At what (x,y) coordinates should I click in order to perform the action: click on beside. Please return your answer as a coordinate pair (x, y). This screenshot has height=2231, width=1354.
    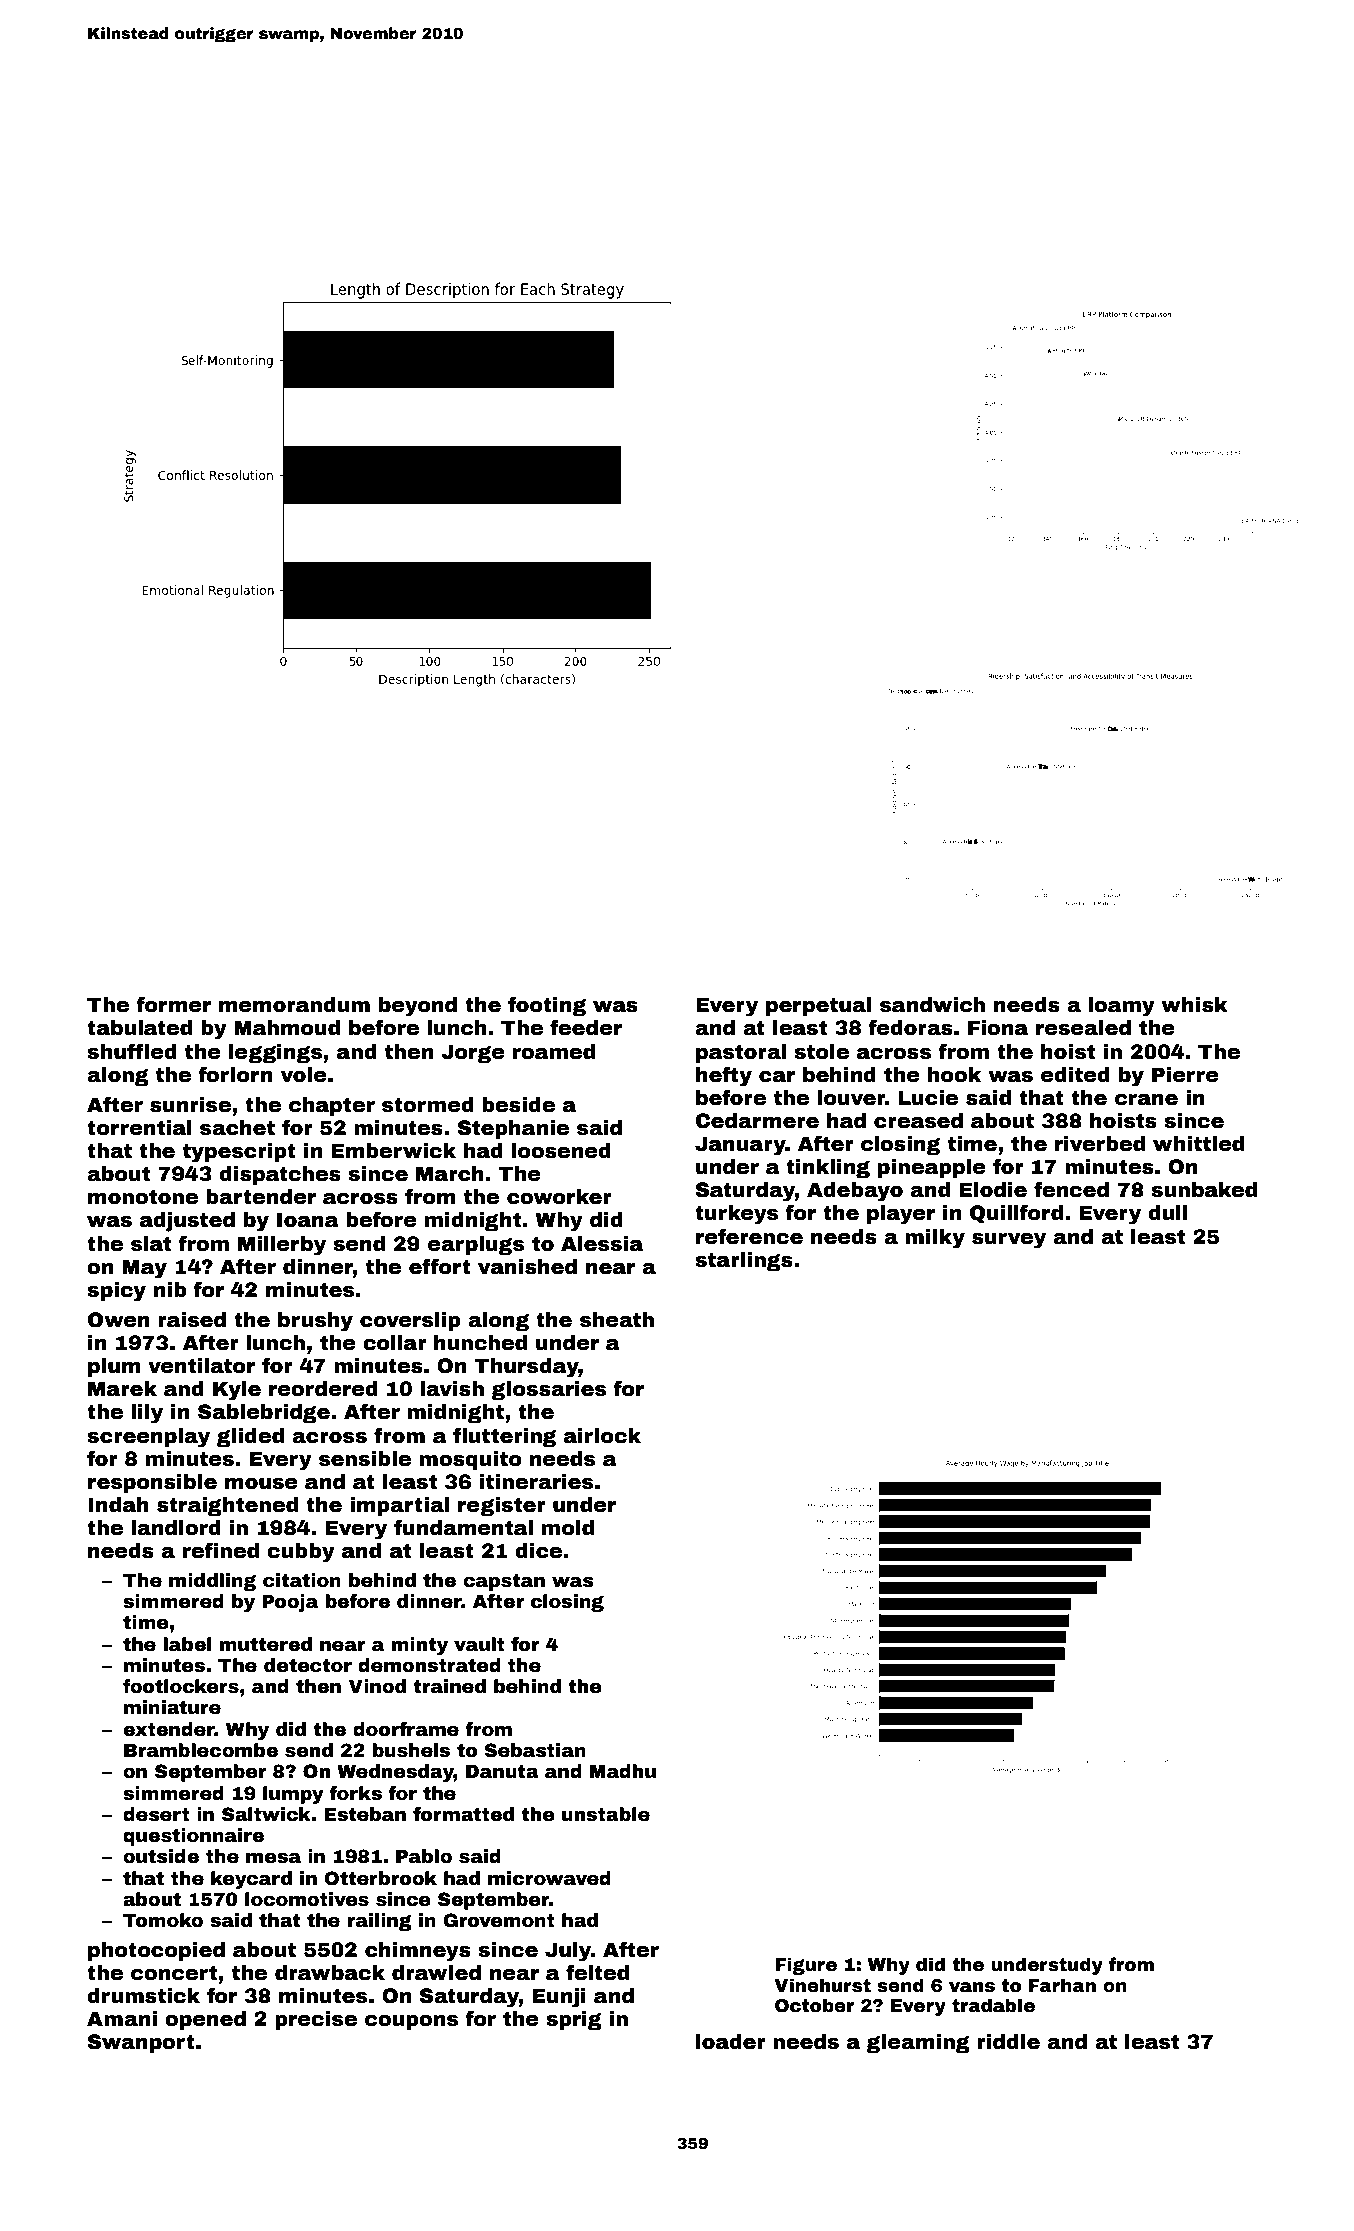
    Looking at the image, I should click on (518, 1105).
